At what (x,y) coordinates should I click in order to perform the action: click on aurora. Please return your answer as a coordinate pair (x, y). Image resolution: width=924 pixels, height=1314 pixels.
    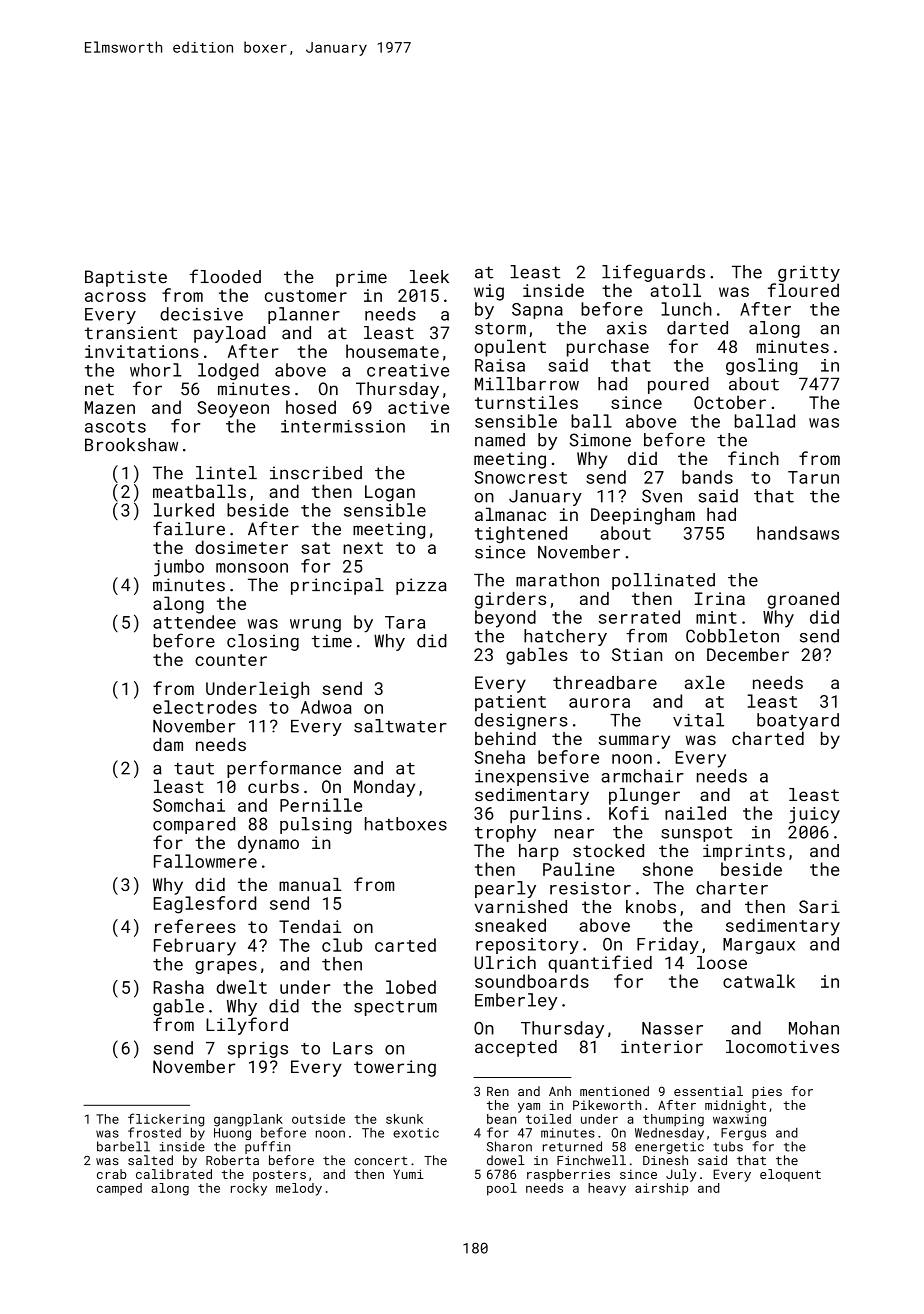
    Looking at the image, I should click on (599, 703).
